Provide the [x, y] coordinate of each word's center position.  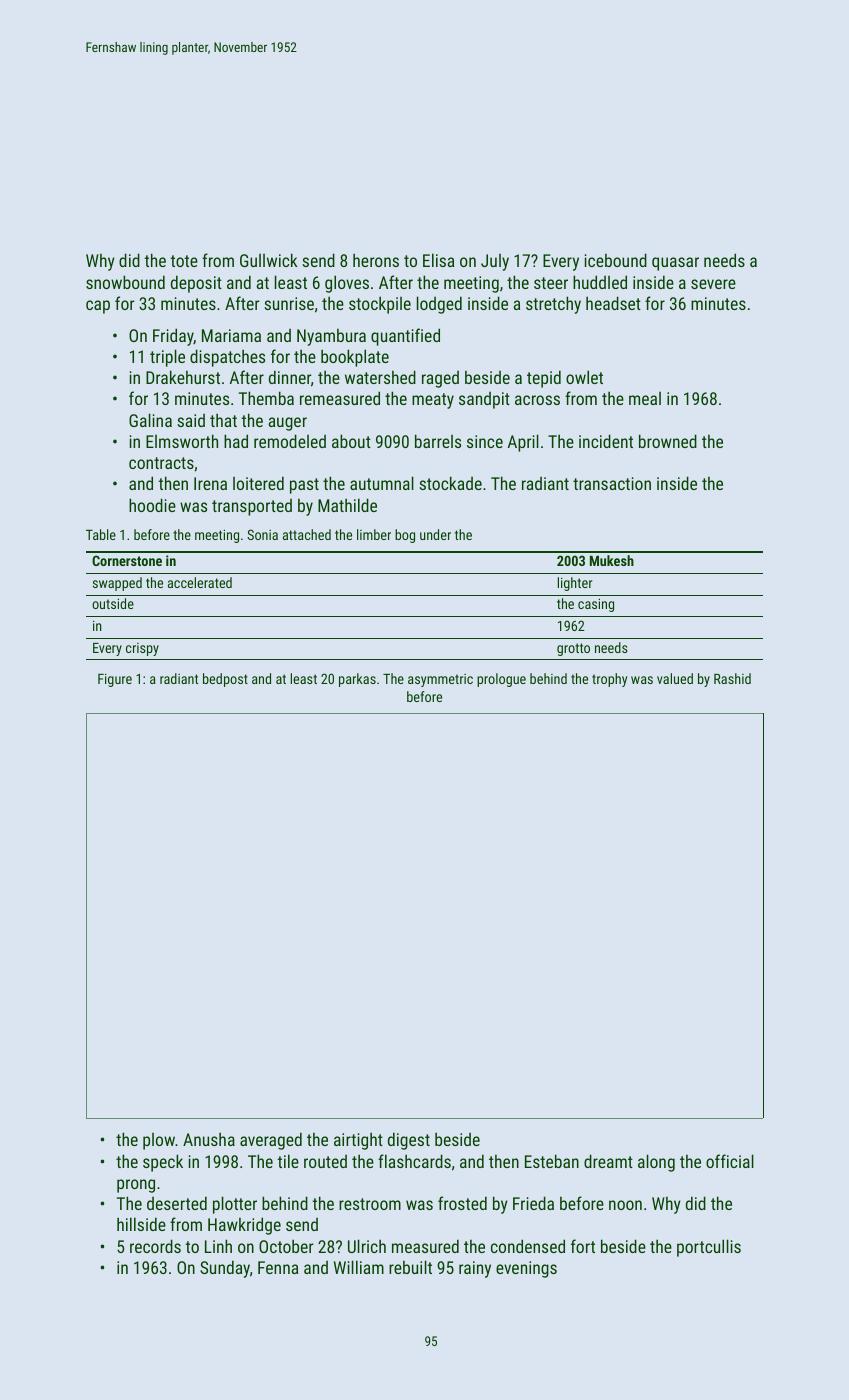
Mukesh [612, 560]
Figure [115, 680]
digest [409, 1141]
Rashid [732, 678]
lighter [575, 584]
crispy [142, 649]
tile [288, 1161]
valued [675, 678]
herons [376, 260]
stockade [450, 483]
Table [101, 534]
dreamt [608, 1161]
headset [613, 303]
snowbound [125, 282]
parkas [357, 680]
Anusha [209, 1139]
